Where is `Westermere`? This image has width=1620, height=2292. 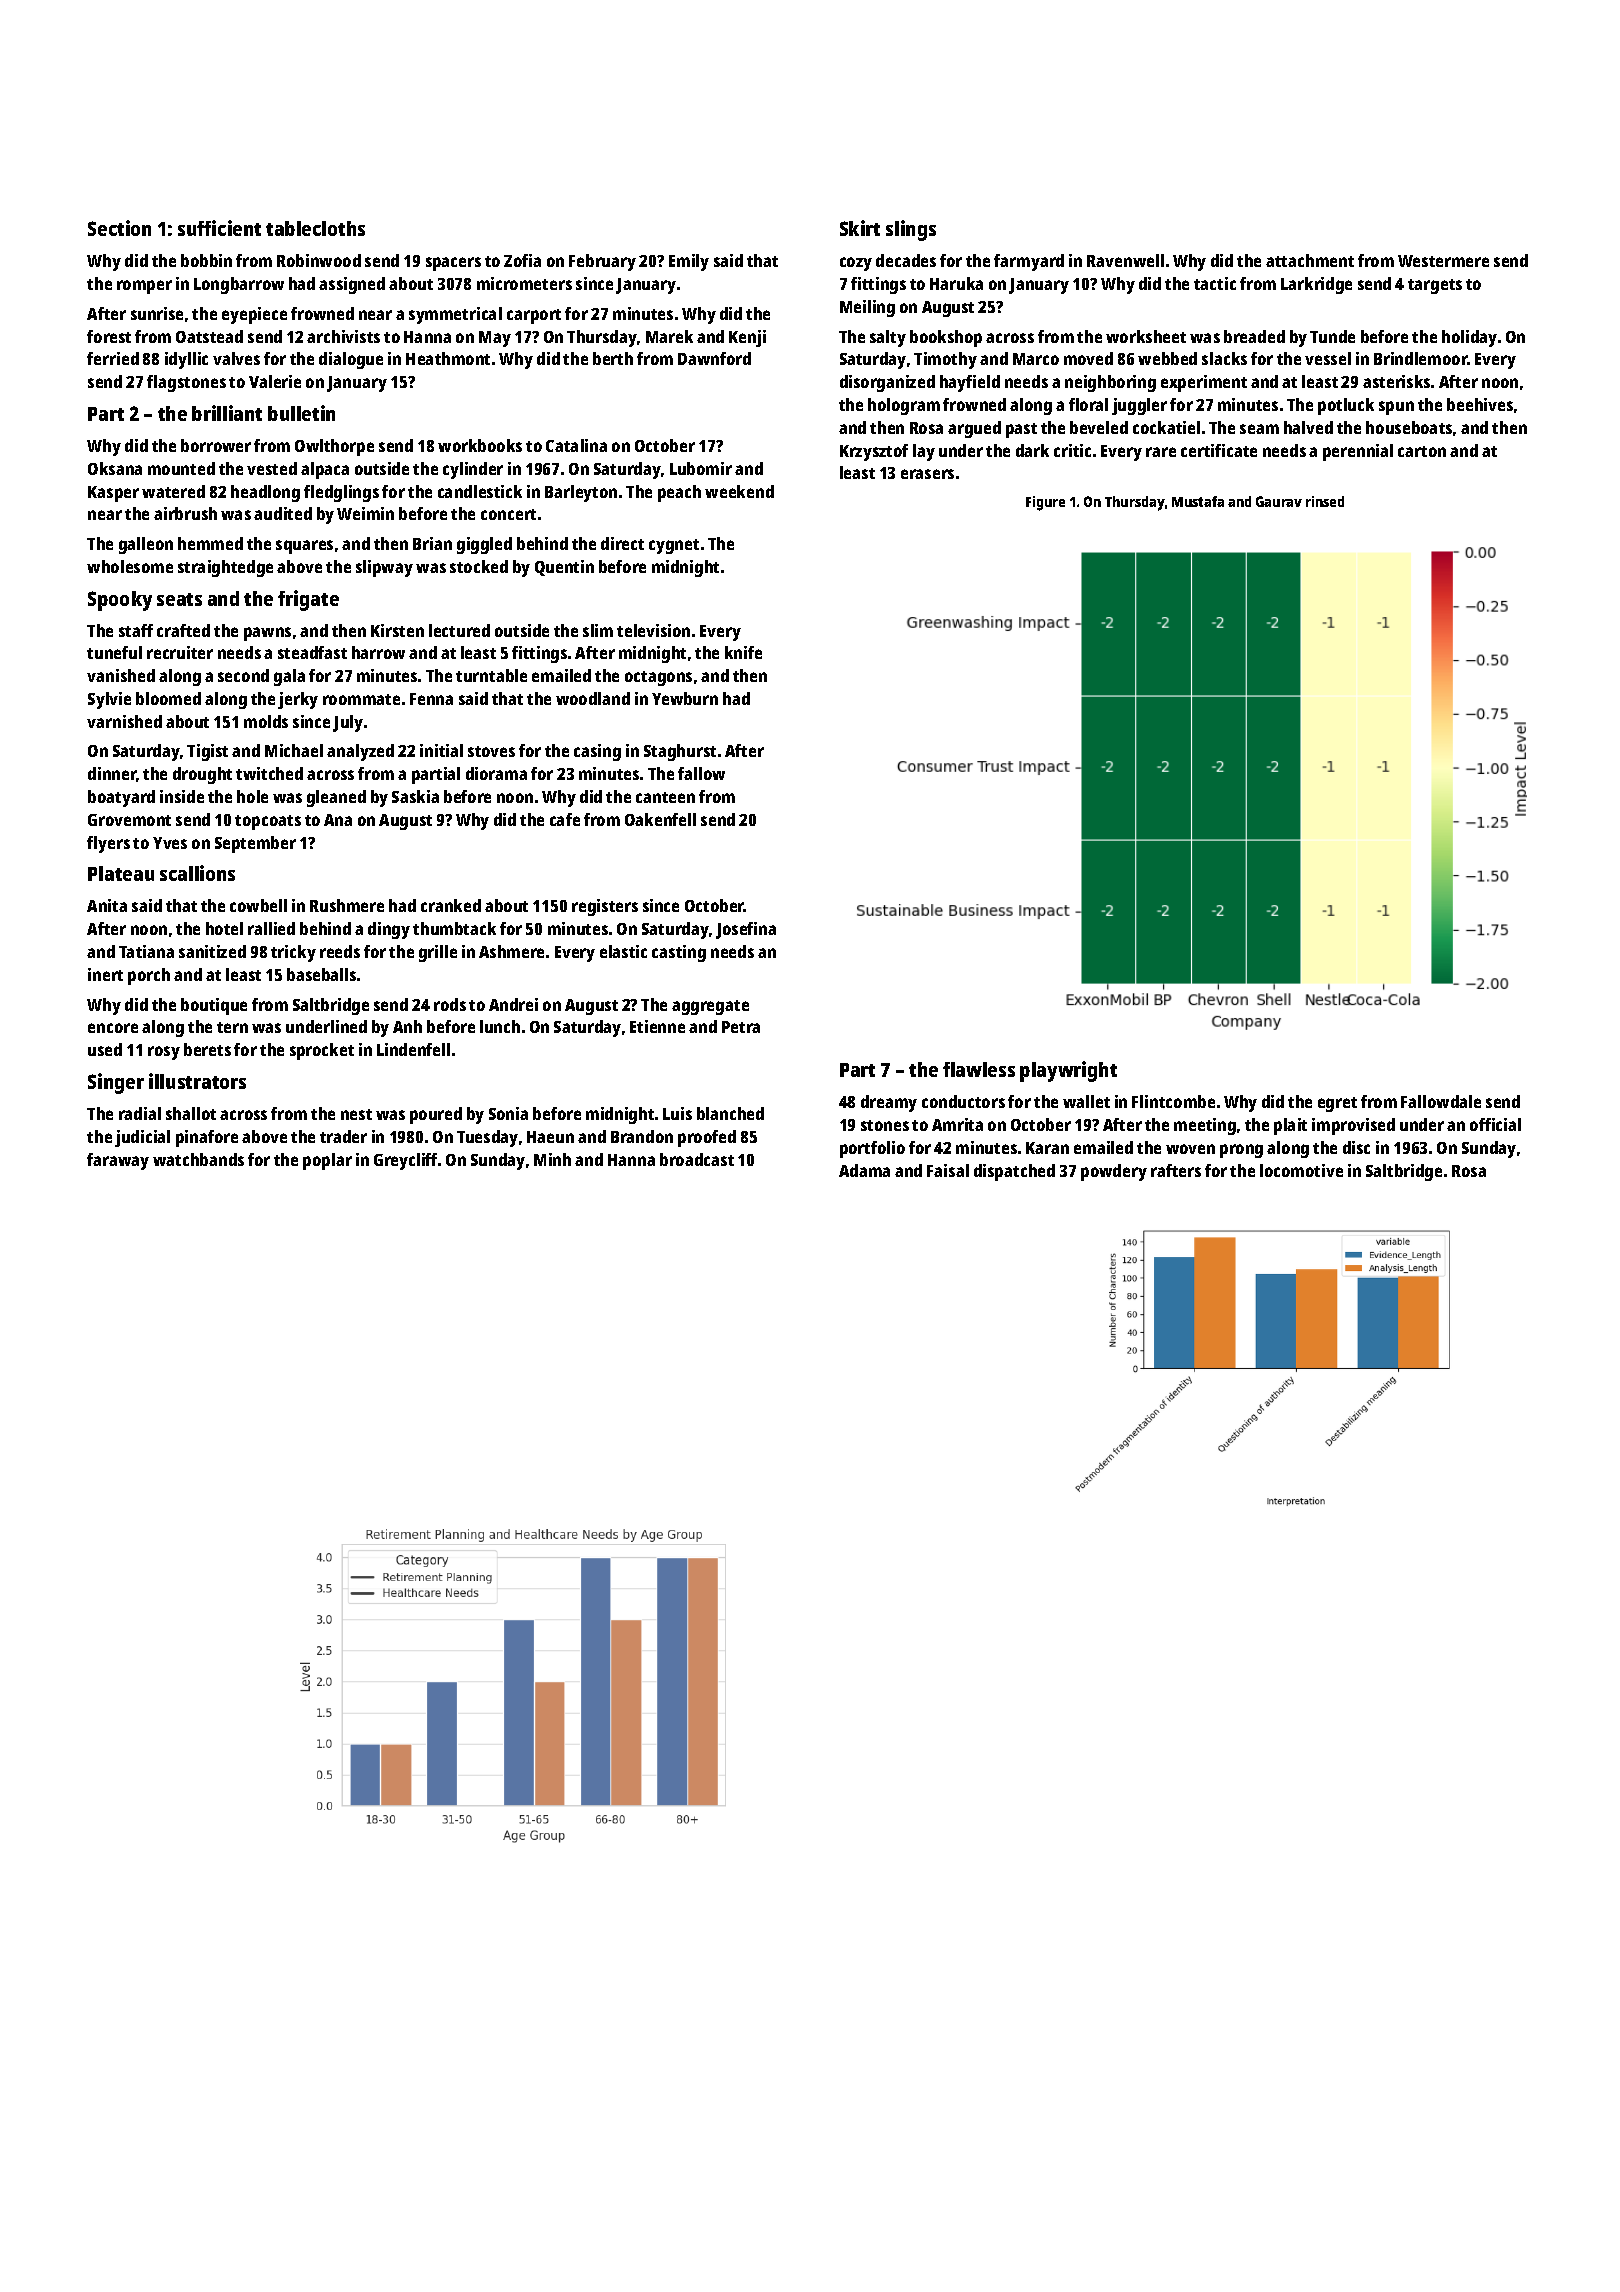
Westermere is located at coordinates (1443, 261).
